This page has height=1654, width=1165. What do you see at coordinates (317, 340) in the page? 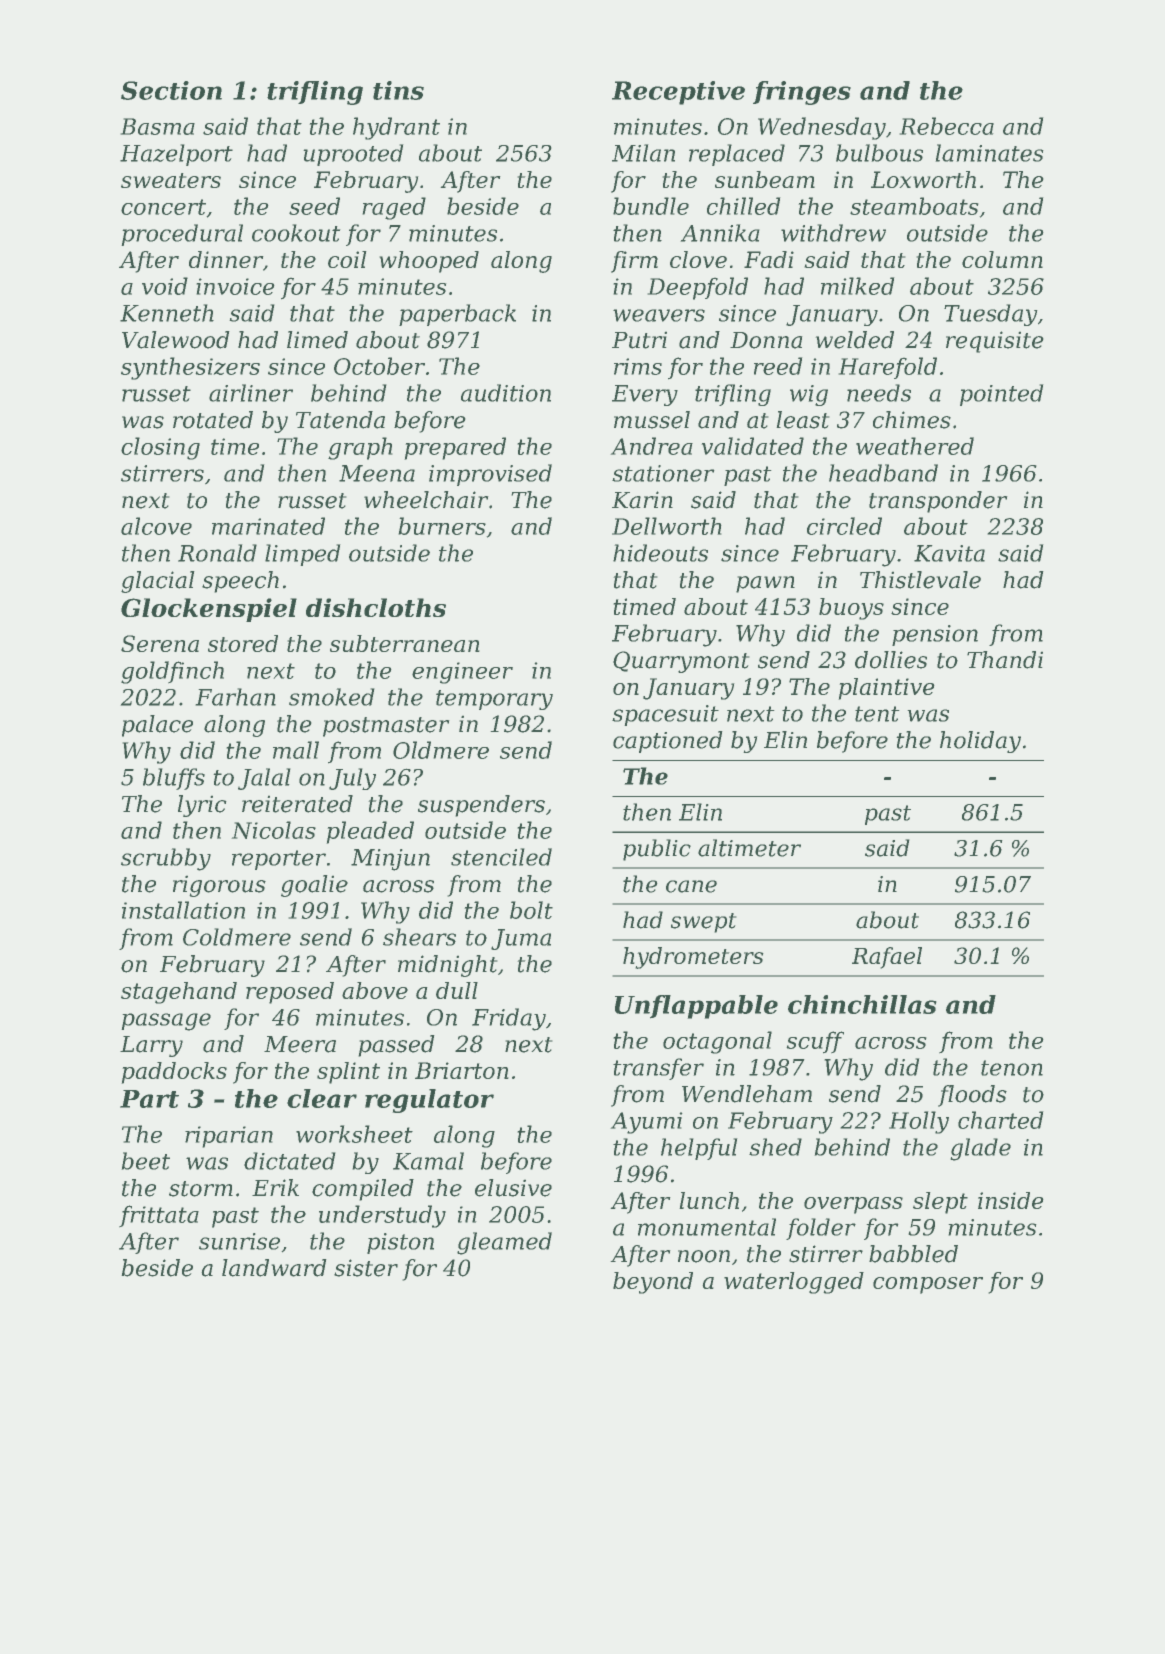
I see `limed` at bounding box center [317, 340].
